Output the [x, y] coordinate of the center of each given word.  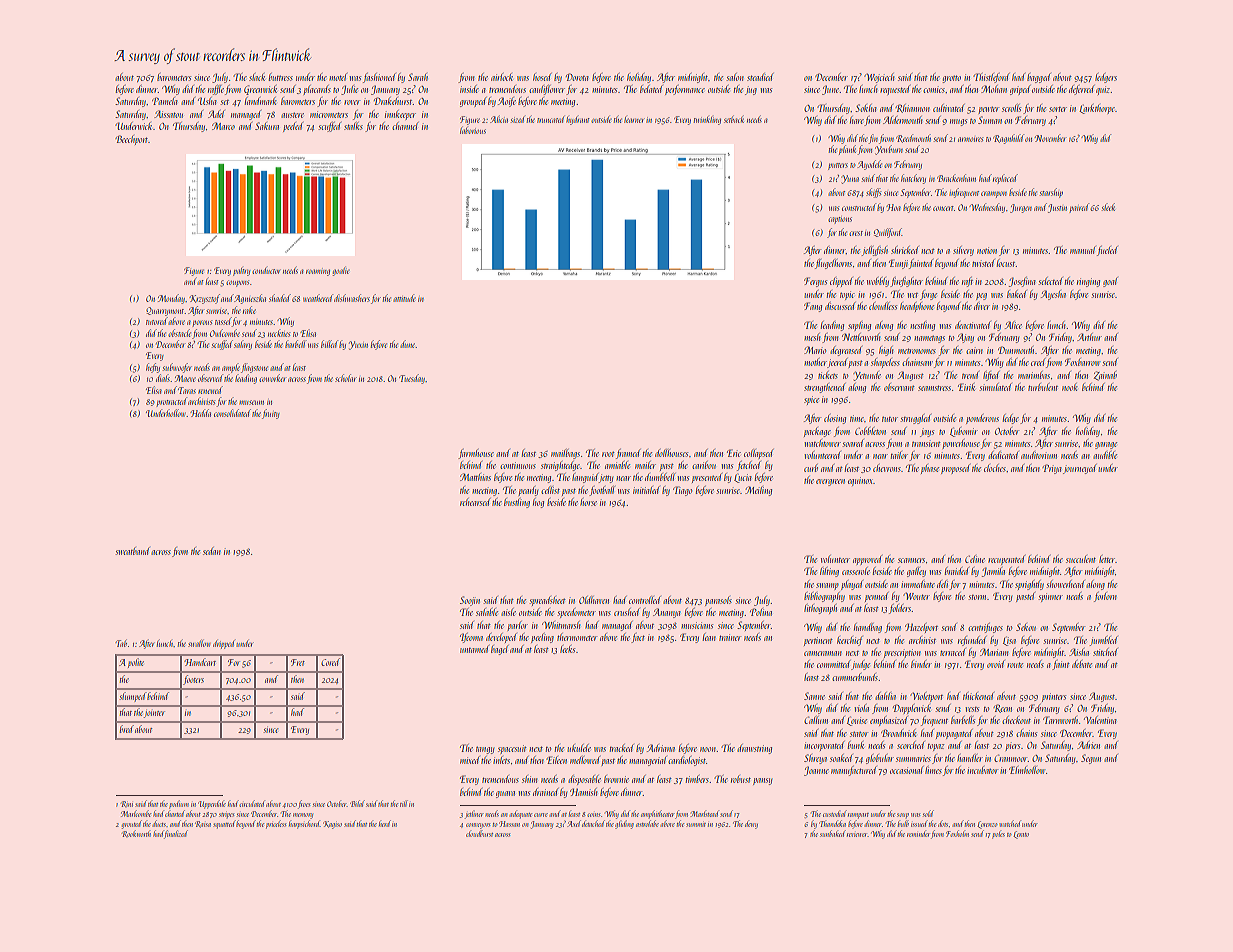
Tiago [682, 491]
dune [408, 344]
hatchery [913, 179]
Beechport [131, 140]
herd [385, 823]
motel [338, 77]
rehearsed [475, 502]
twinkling [707, 121]
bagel [500, 650]
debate [1082, 664]
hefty [153, 368]
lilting [829, 572]
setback [734, 119]
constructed [859, 207]
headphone [917, 307]
